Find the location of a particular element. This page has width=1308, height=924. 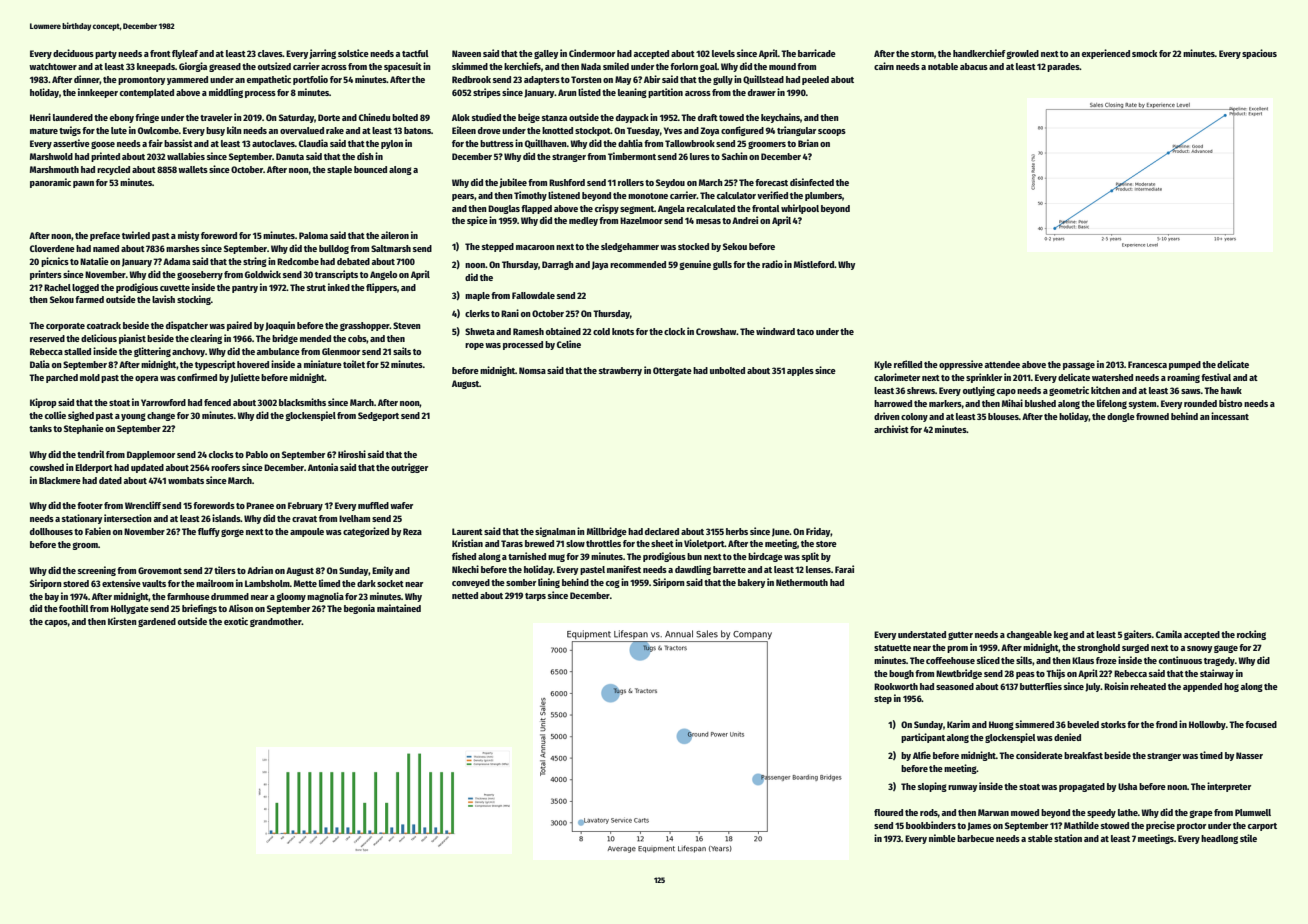

mound is located at coordinates (782, 66).
